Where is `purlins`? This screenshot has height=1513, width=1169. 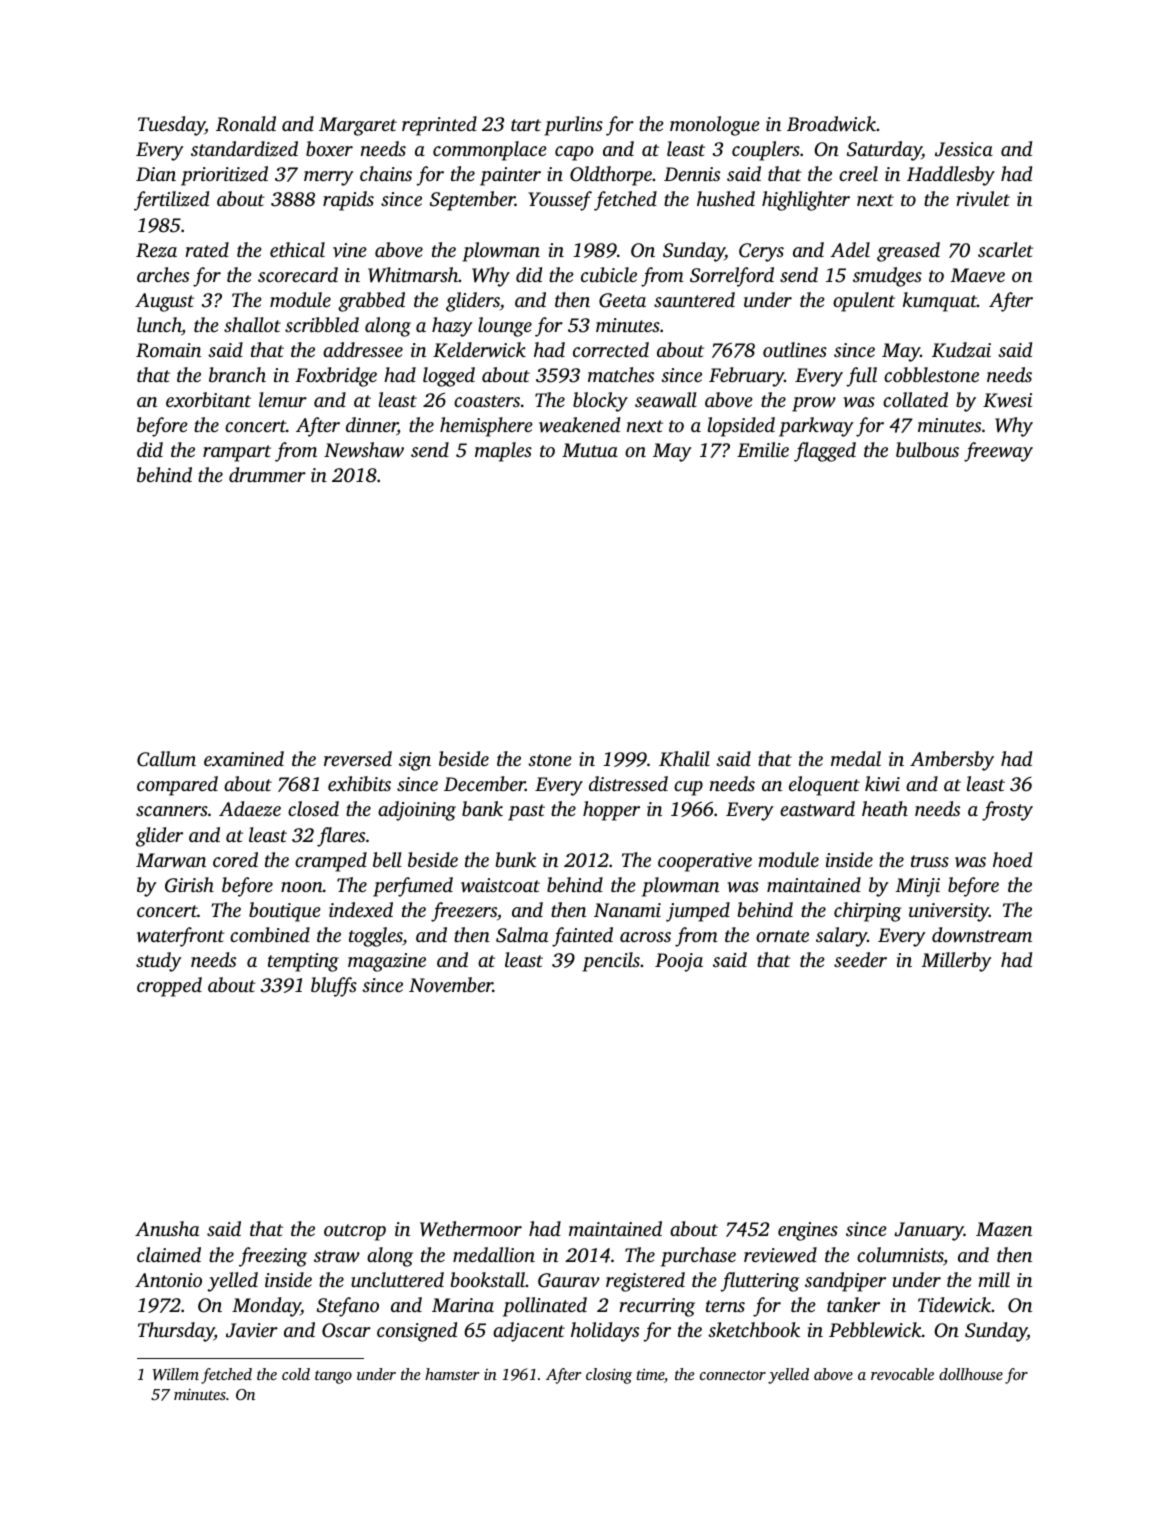 purlins is located at coordinates (573, 126).
